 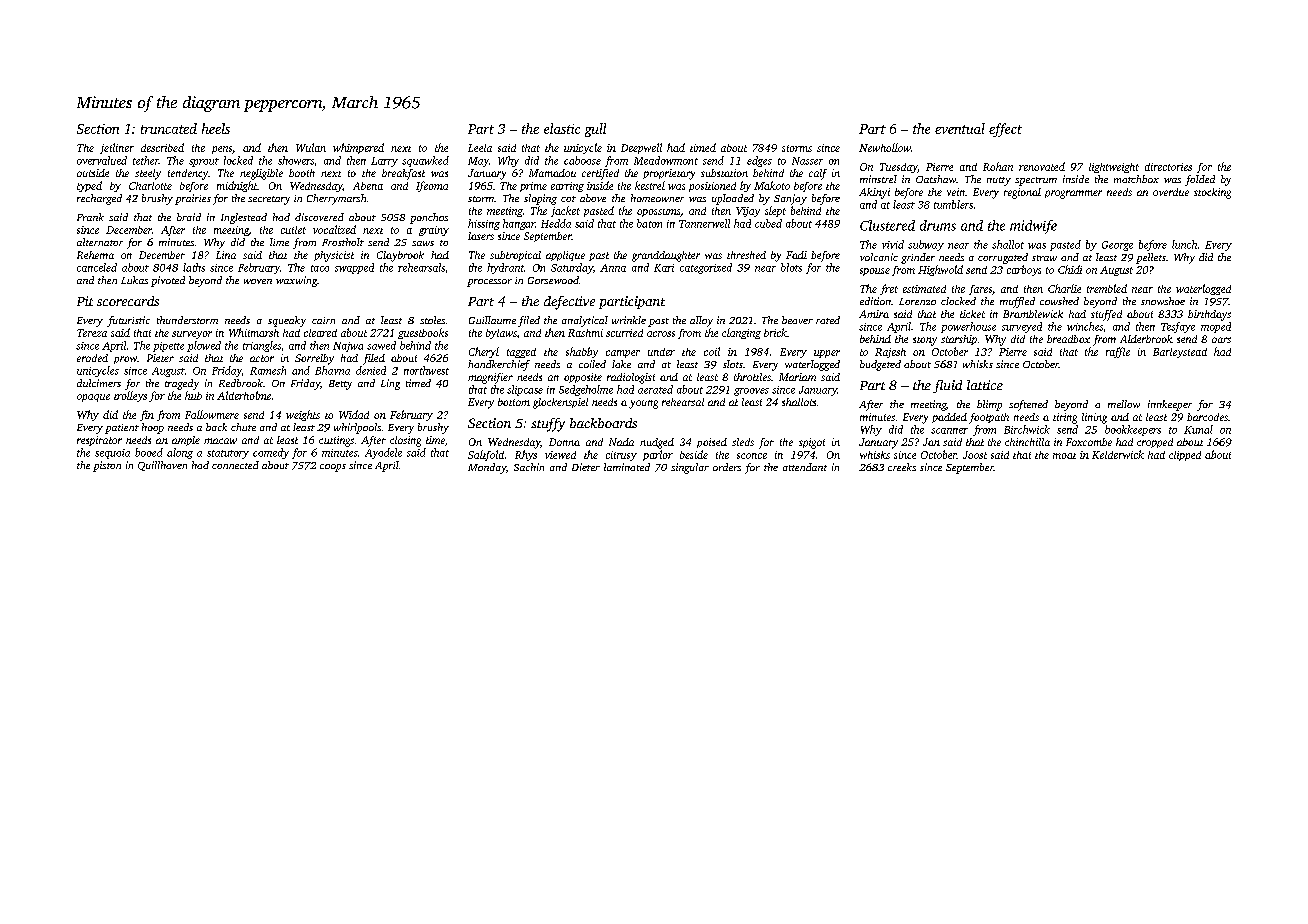 What do you see at coordinates (902, 467) in the screenshot?
I see `creeks` at bounding box center [902, 467].
